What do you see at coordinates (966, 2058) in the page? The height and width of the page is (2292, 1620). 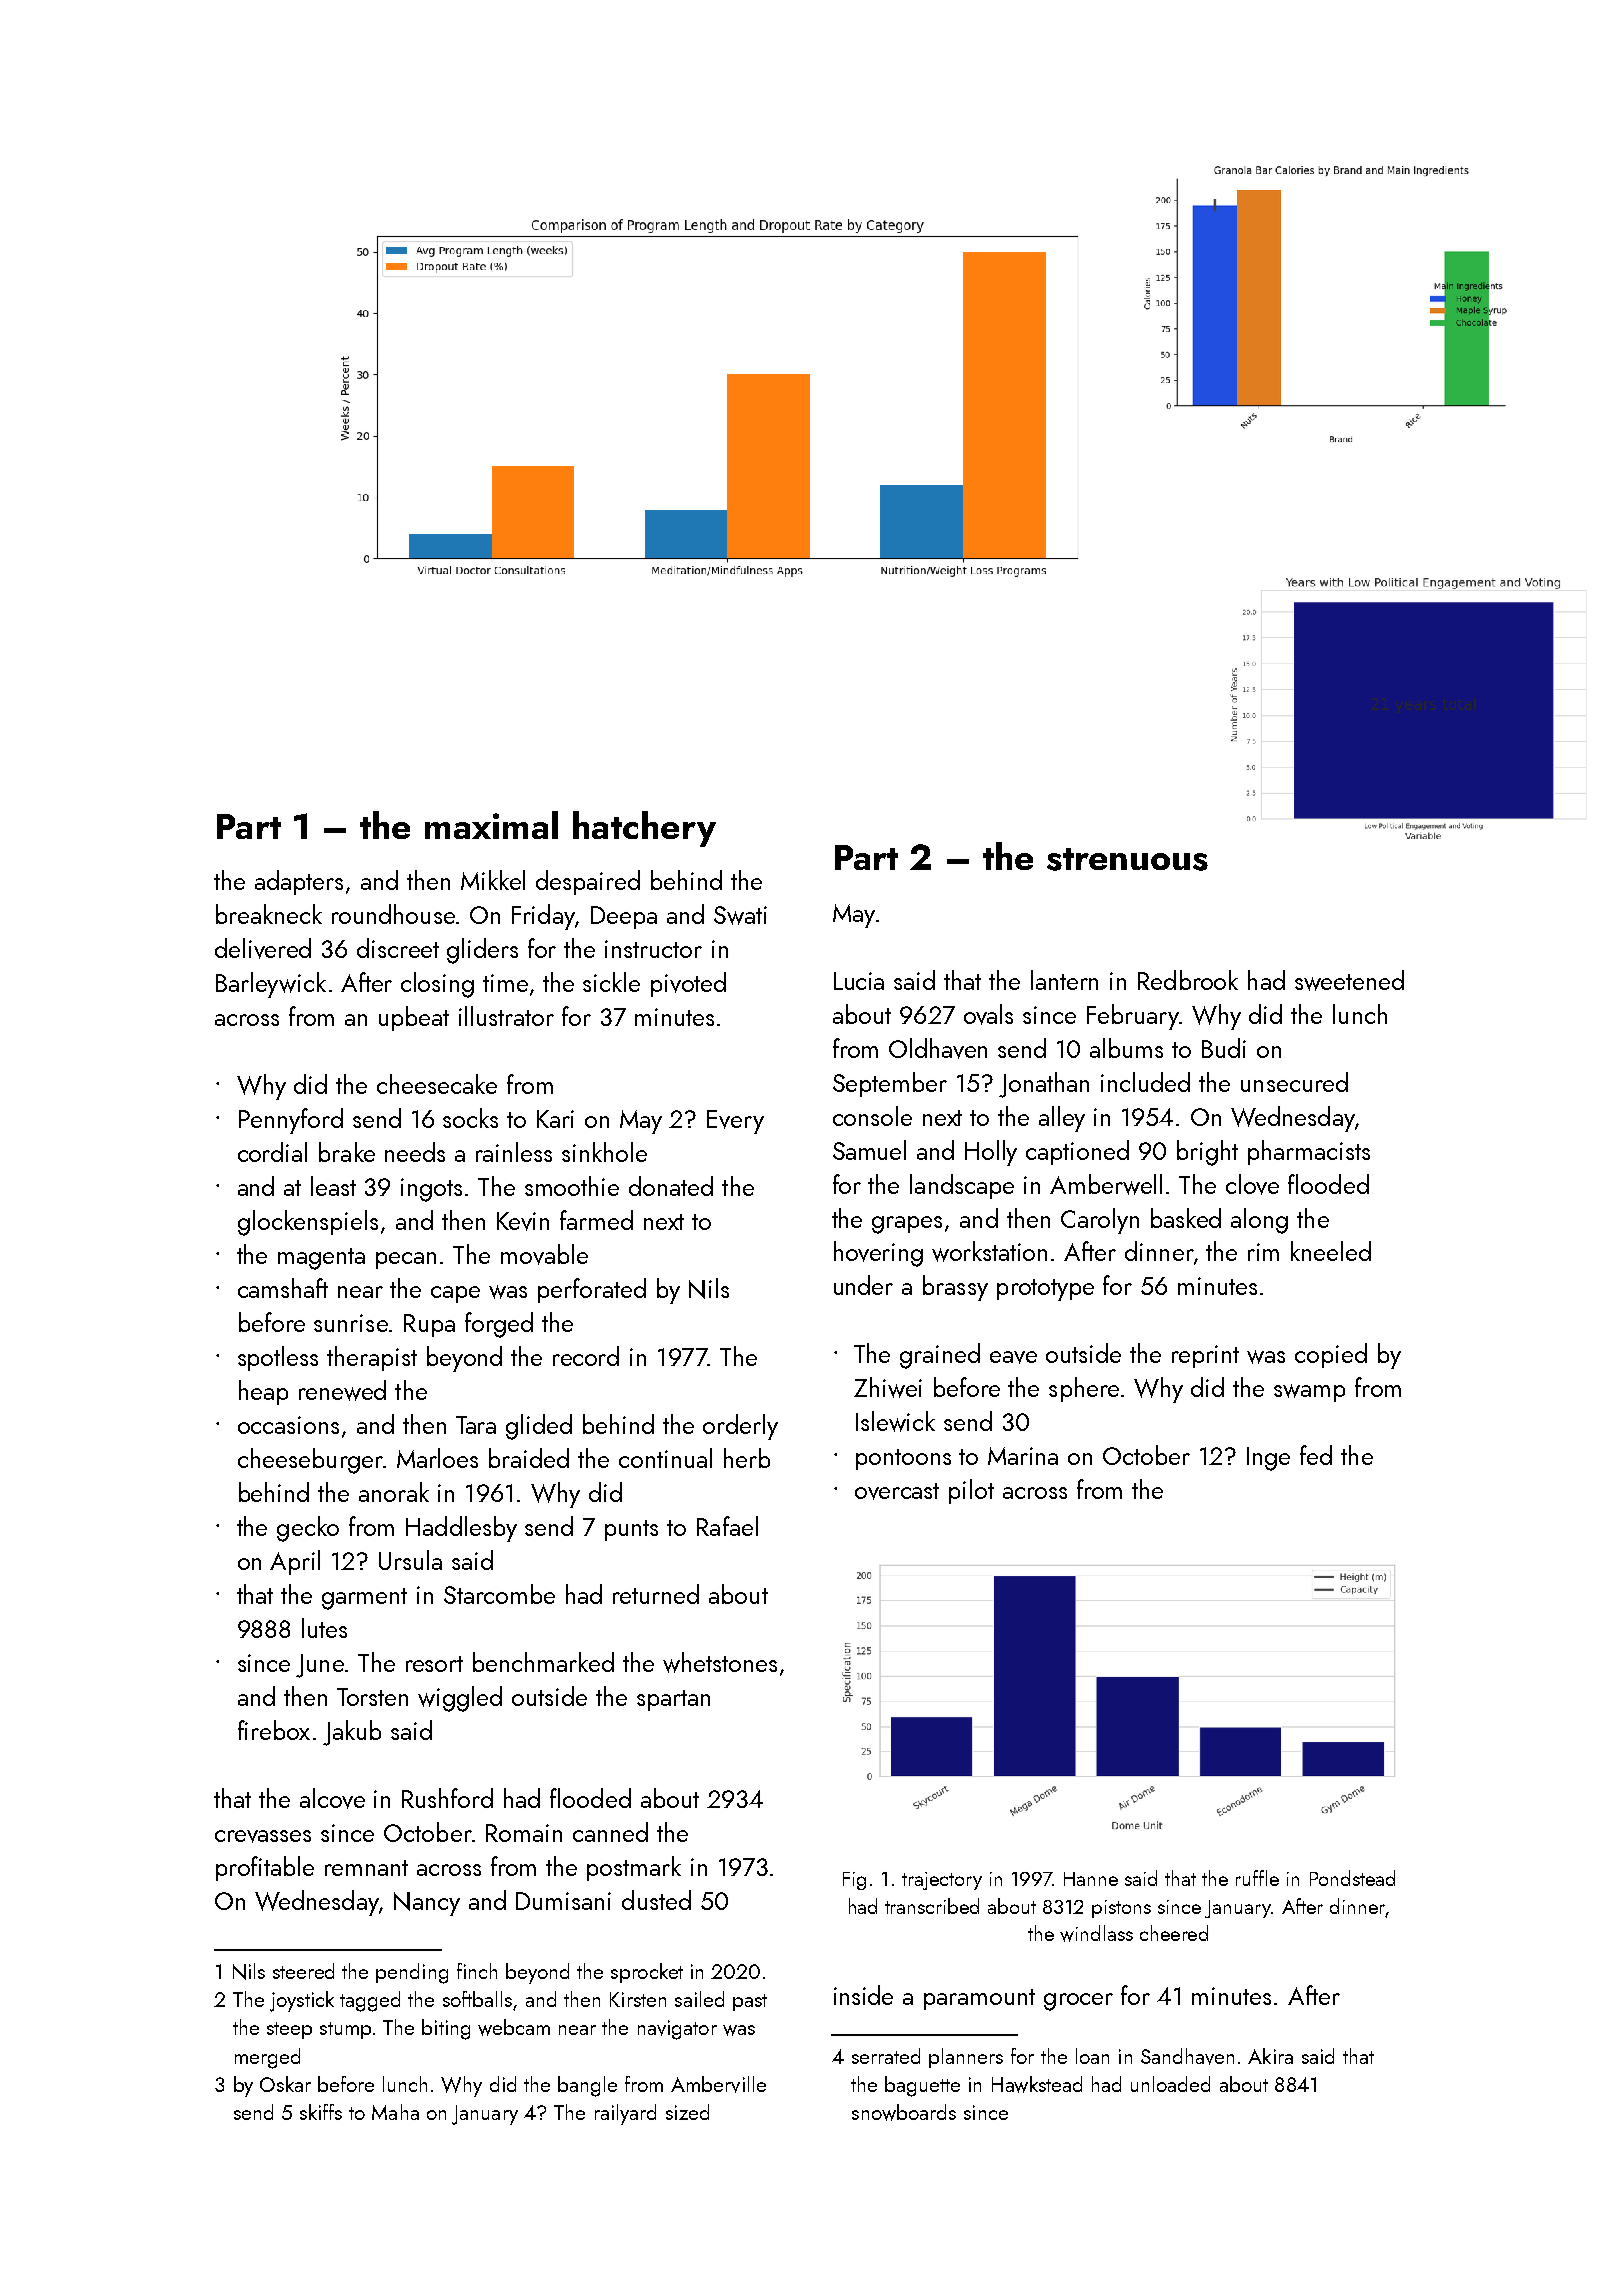 I see `planners` at bounding box center [966, 2058].
